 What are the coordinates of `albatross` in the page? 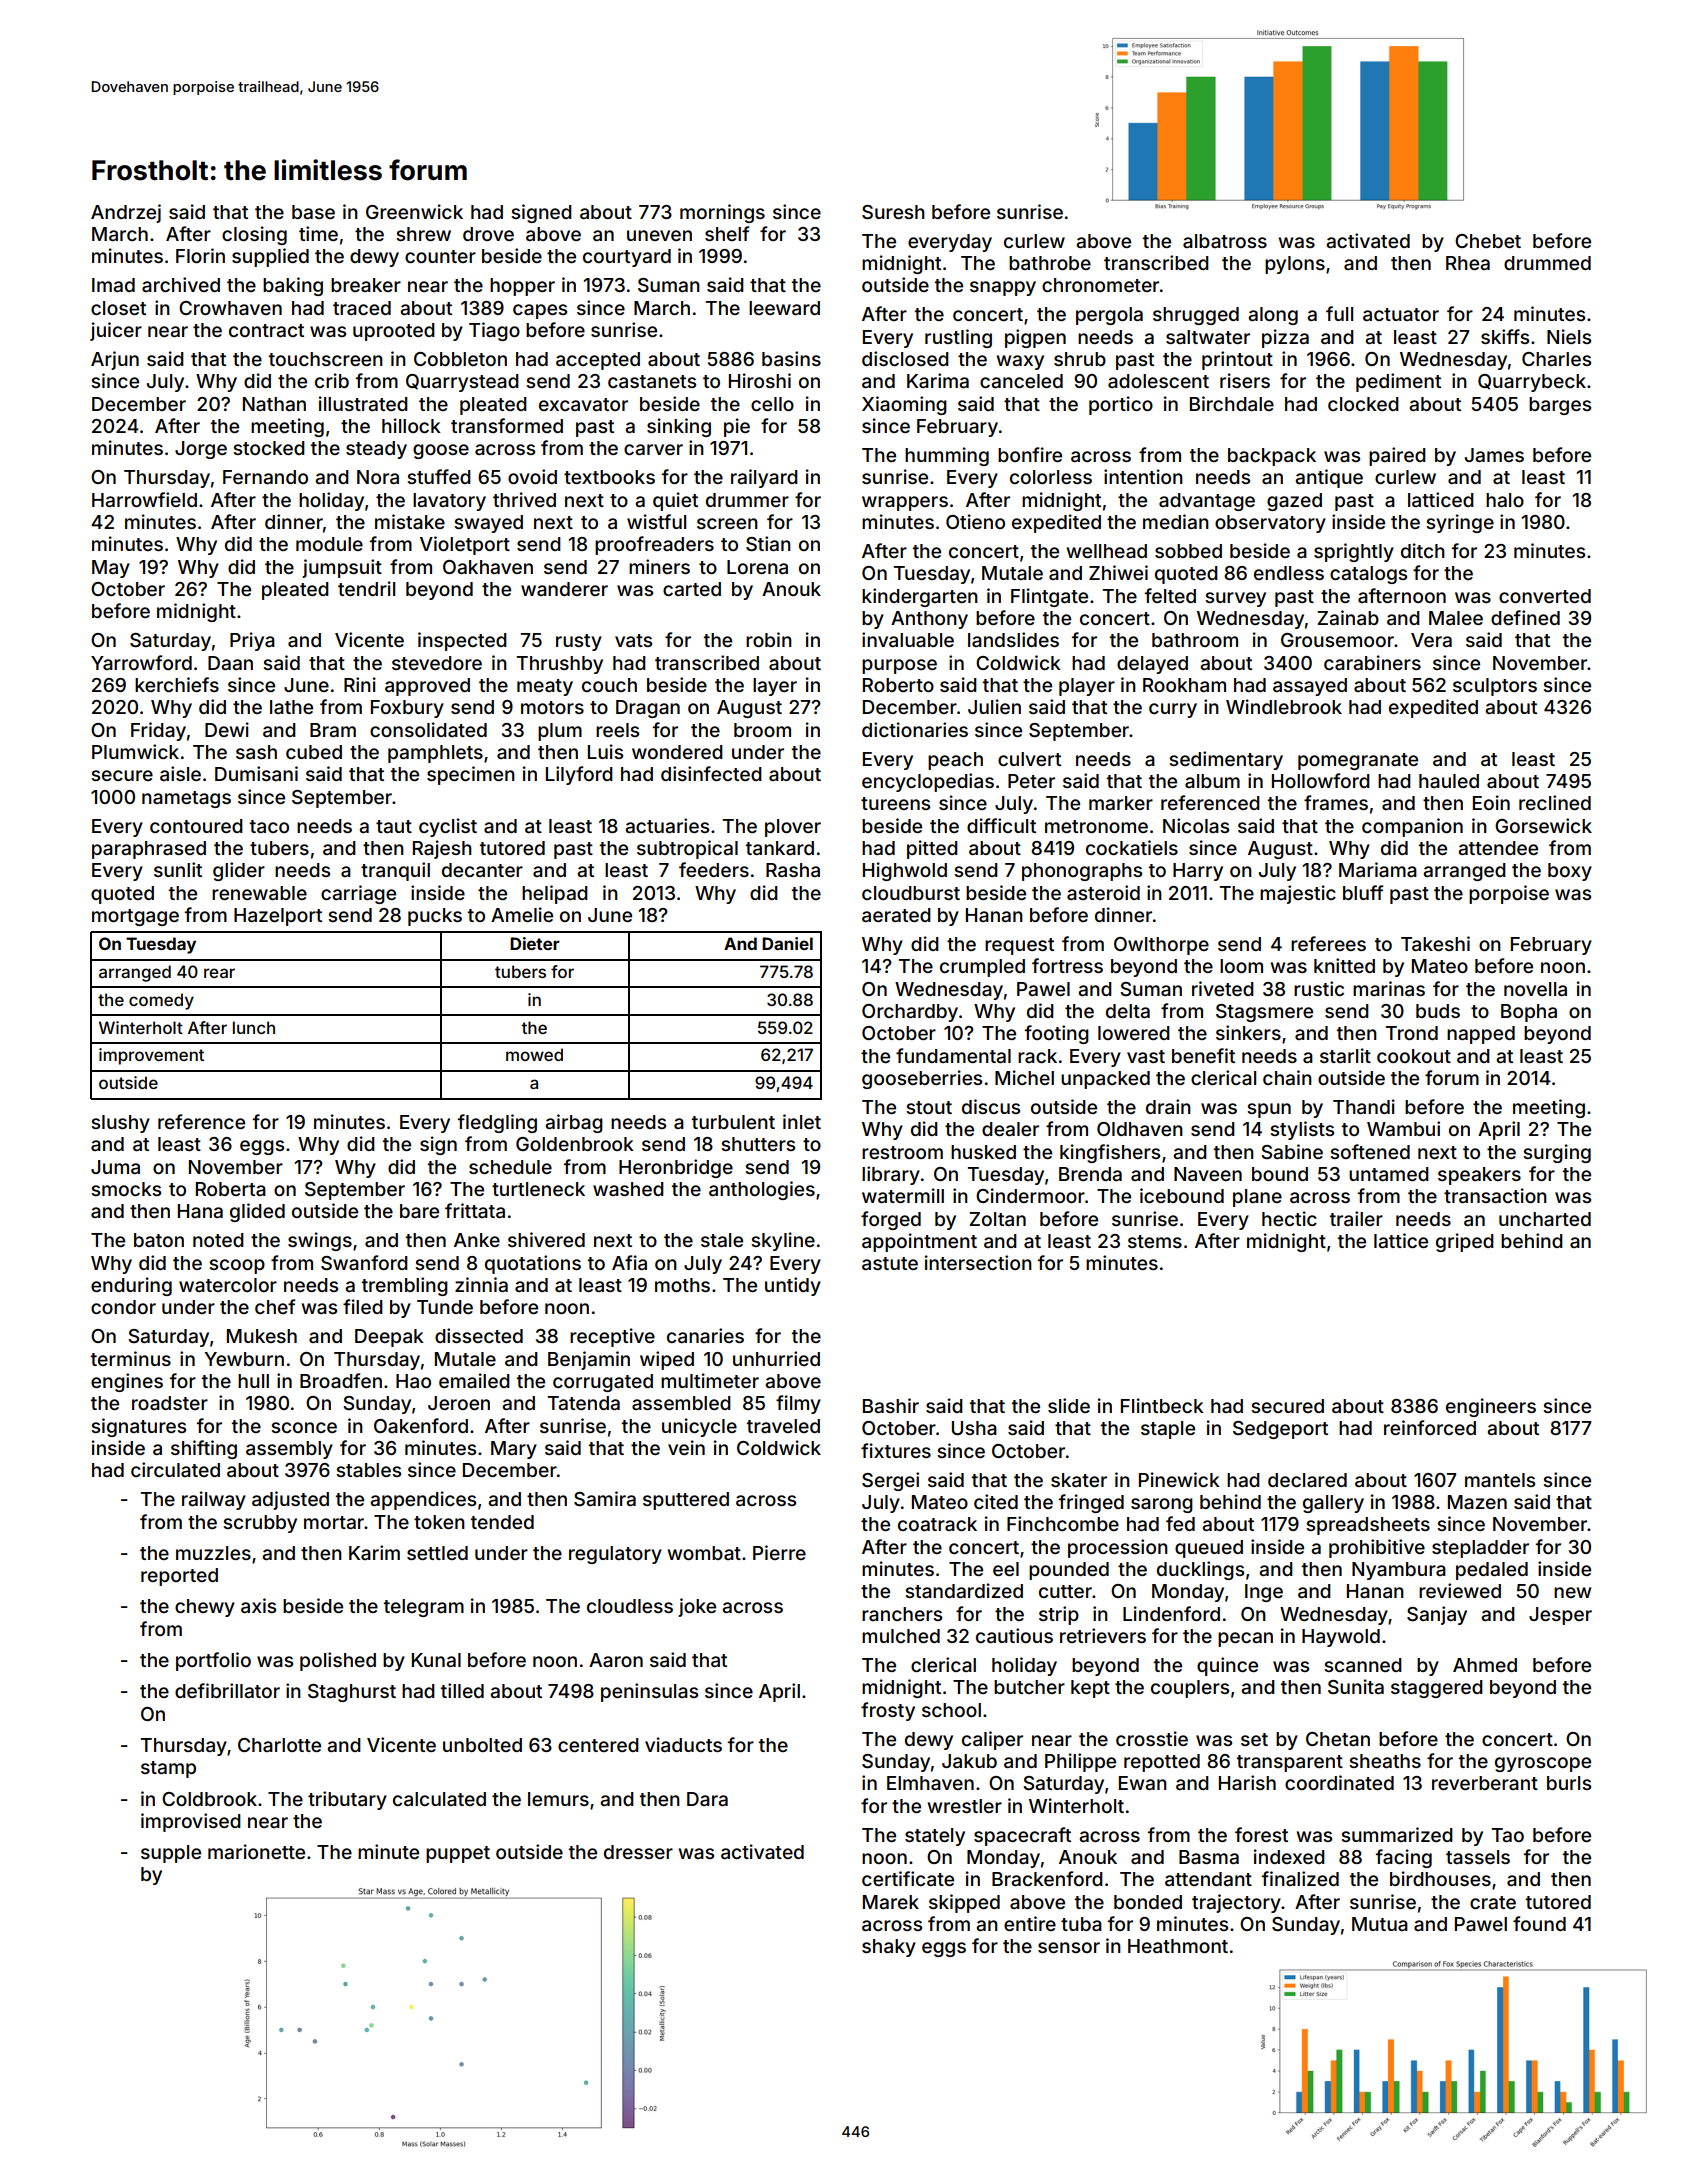 It's located at (1225, 241).
